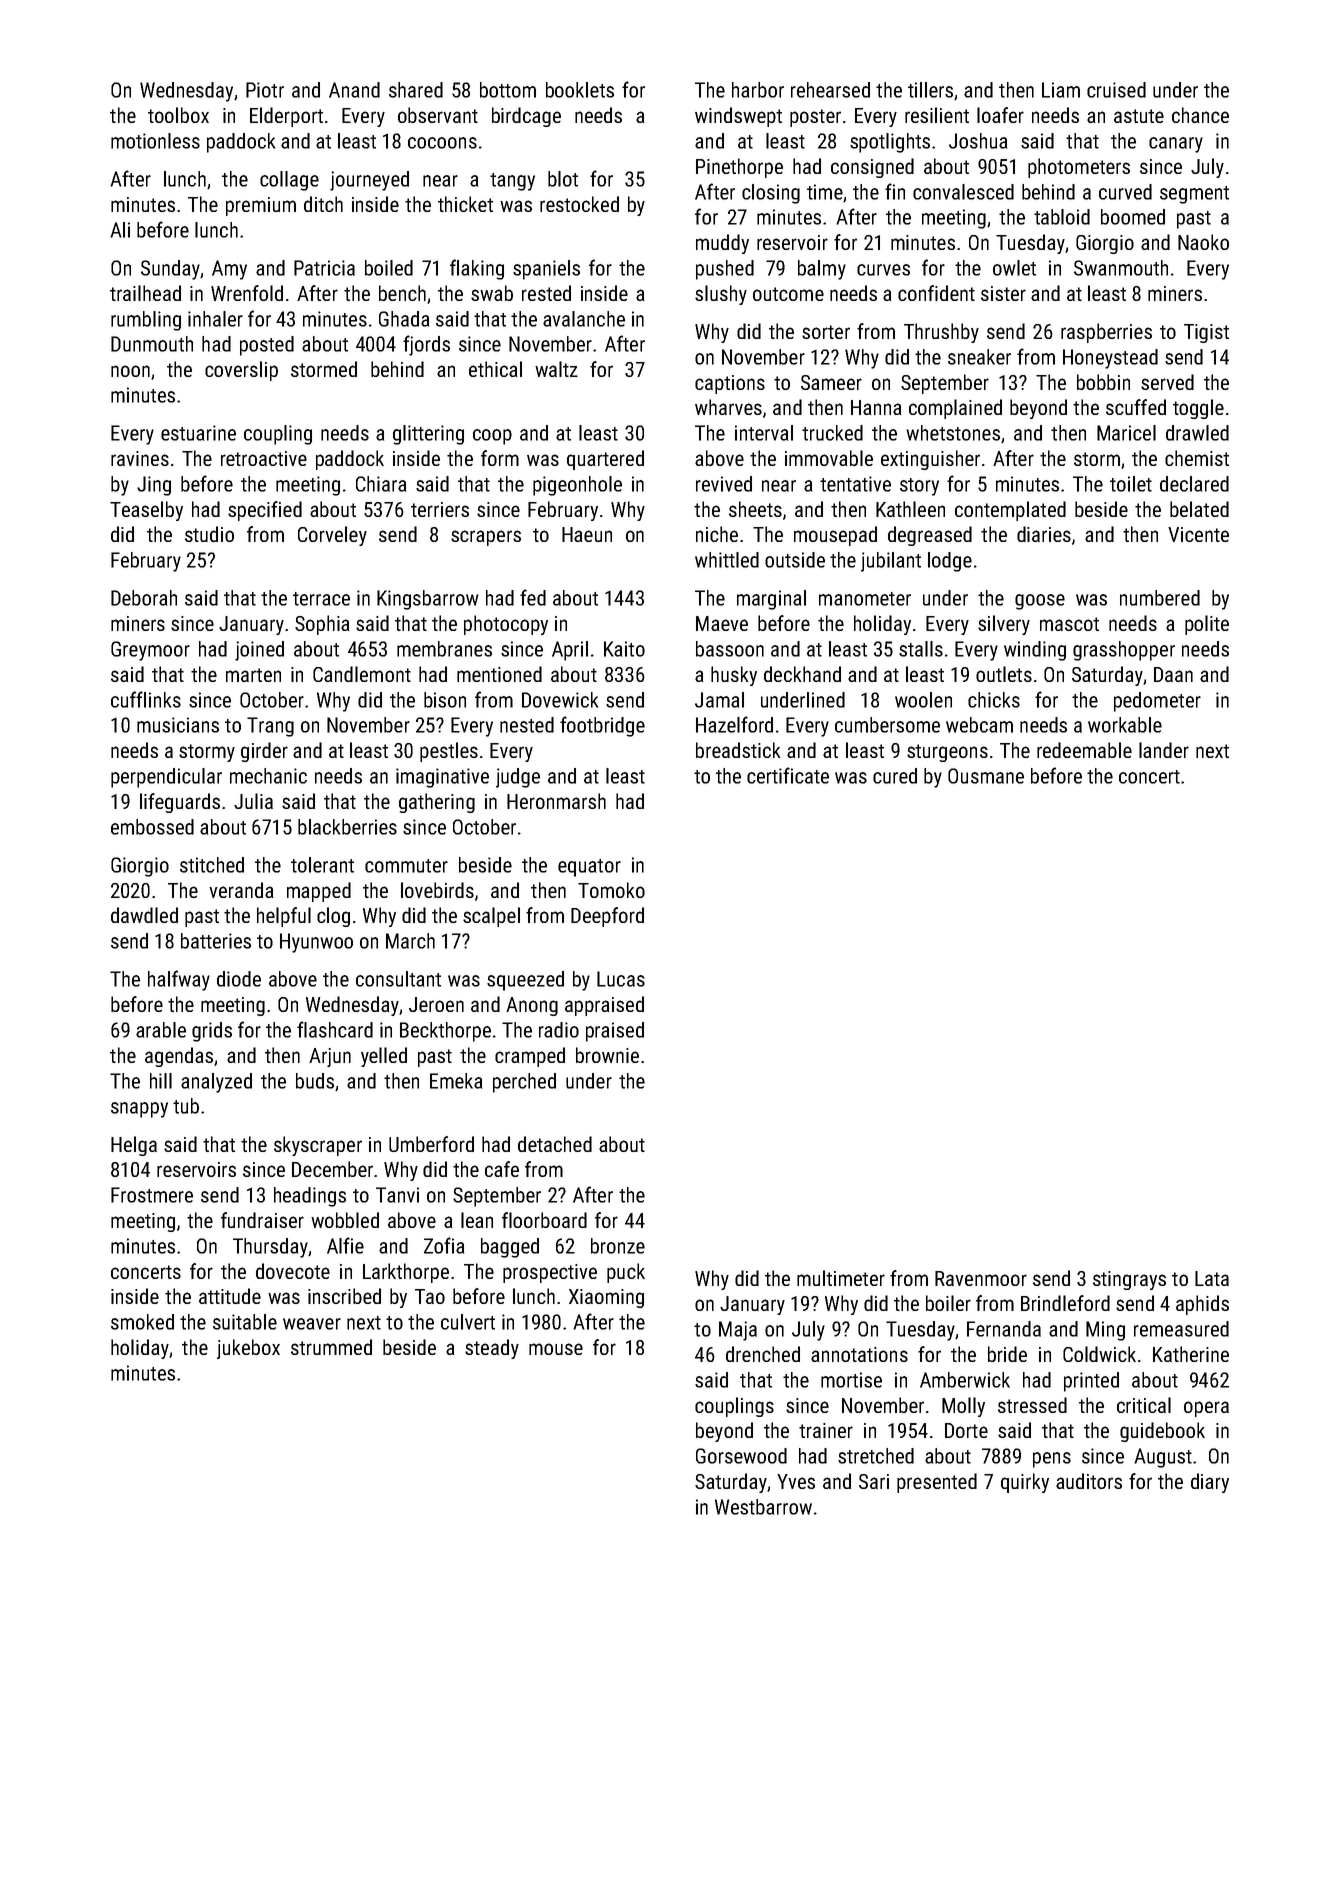 Image resolution: width=1340 pixels, height=1895 pixels. What do you see at coordinates (146, 699) in the page?
I see `cufflinks` at bounding box center [146, 699].
